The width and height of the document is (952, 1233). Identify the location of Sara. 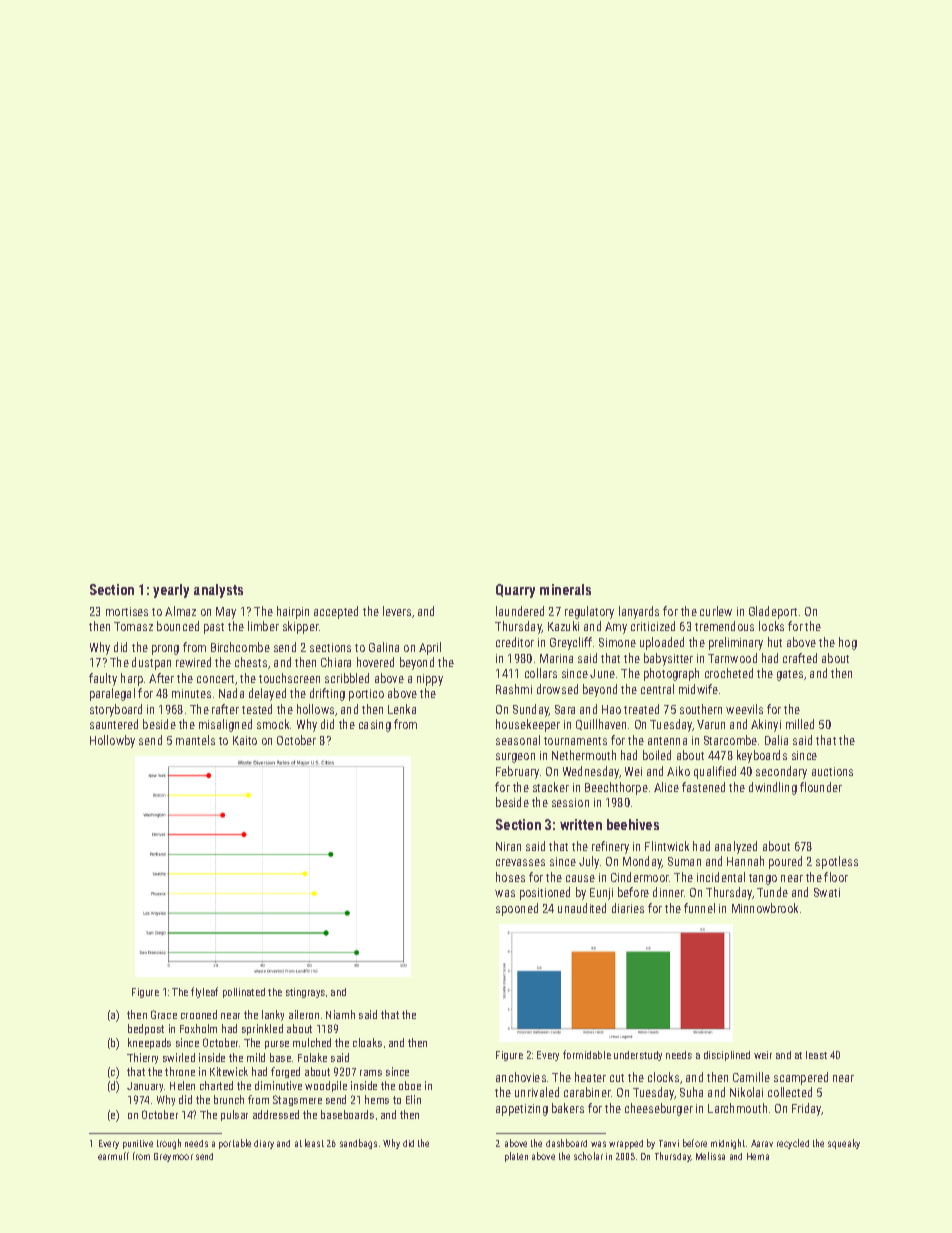
(565, 709).
